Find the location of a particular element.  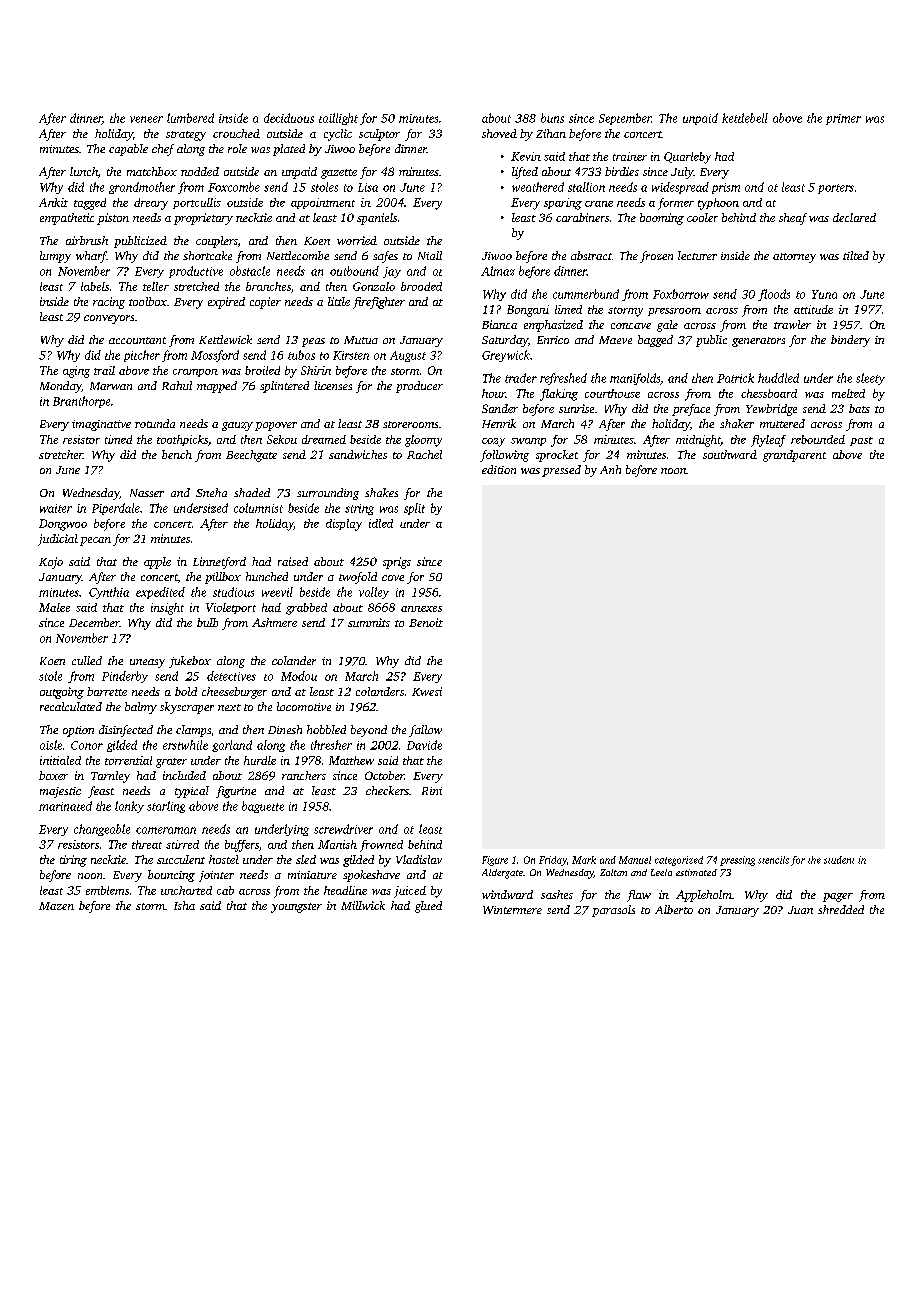

Zihan is located at coordinates (551, 133).
